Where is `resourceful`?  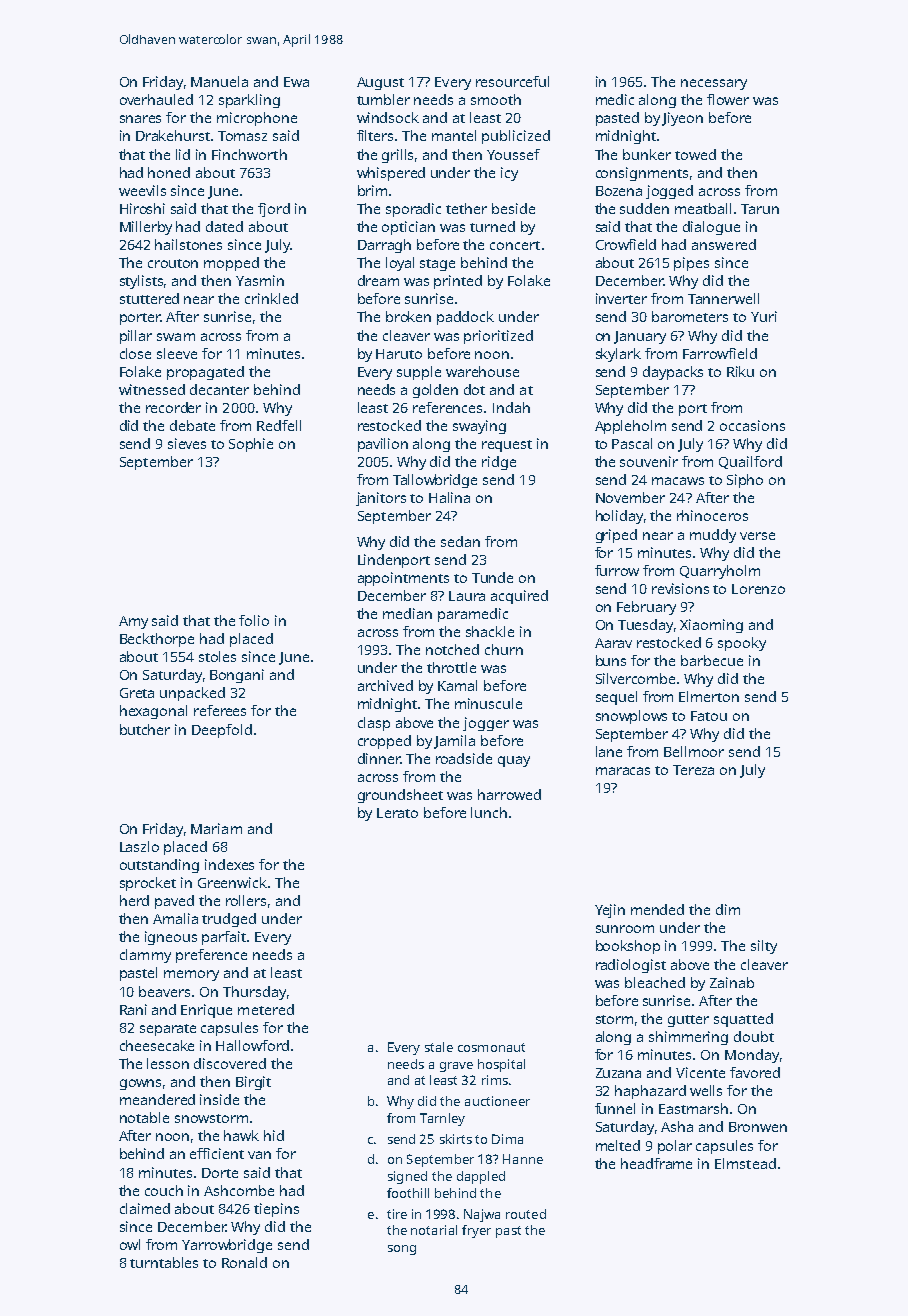
resourceful is located at coordinates (512, 81).
